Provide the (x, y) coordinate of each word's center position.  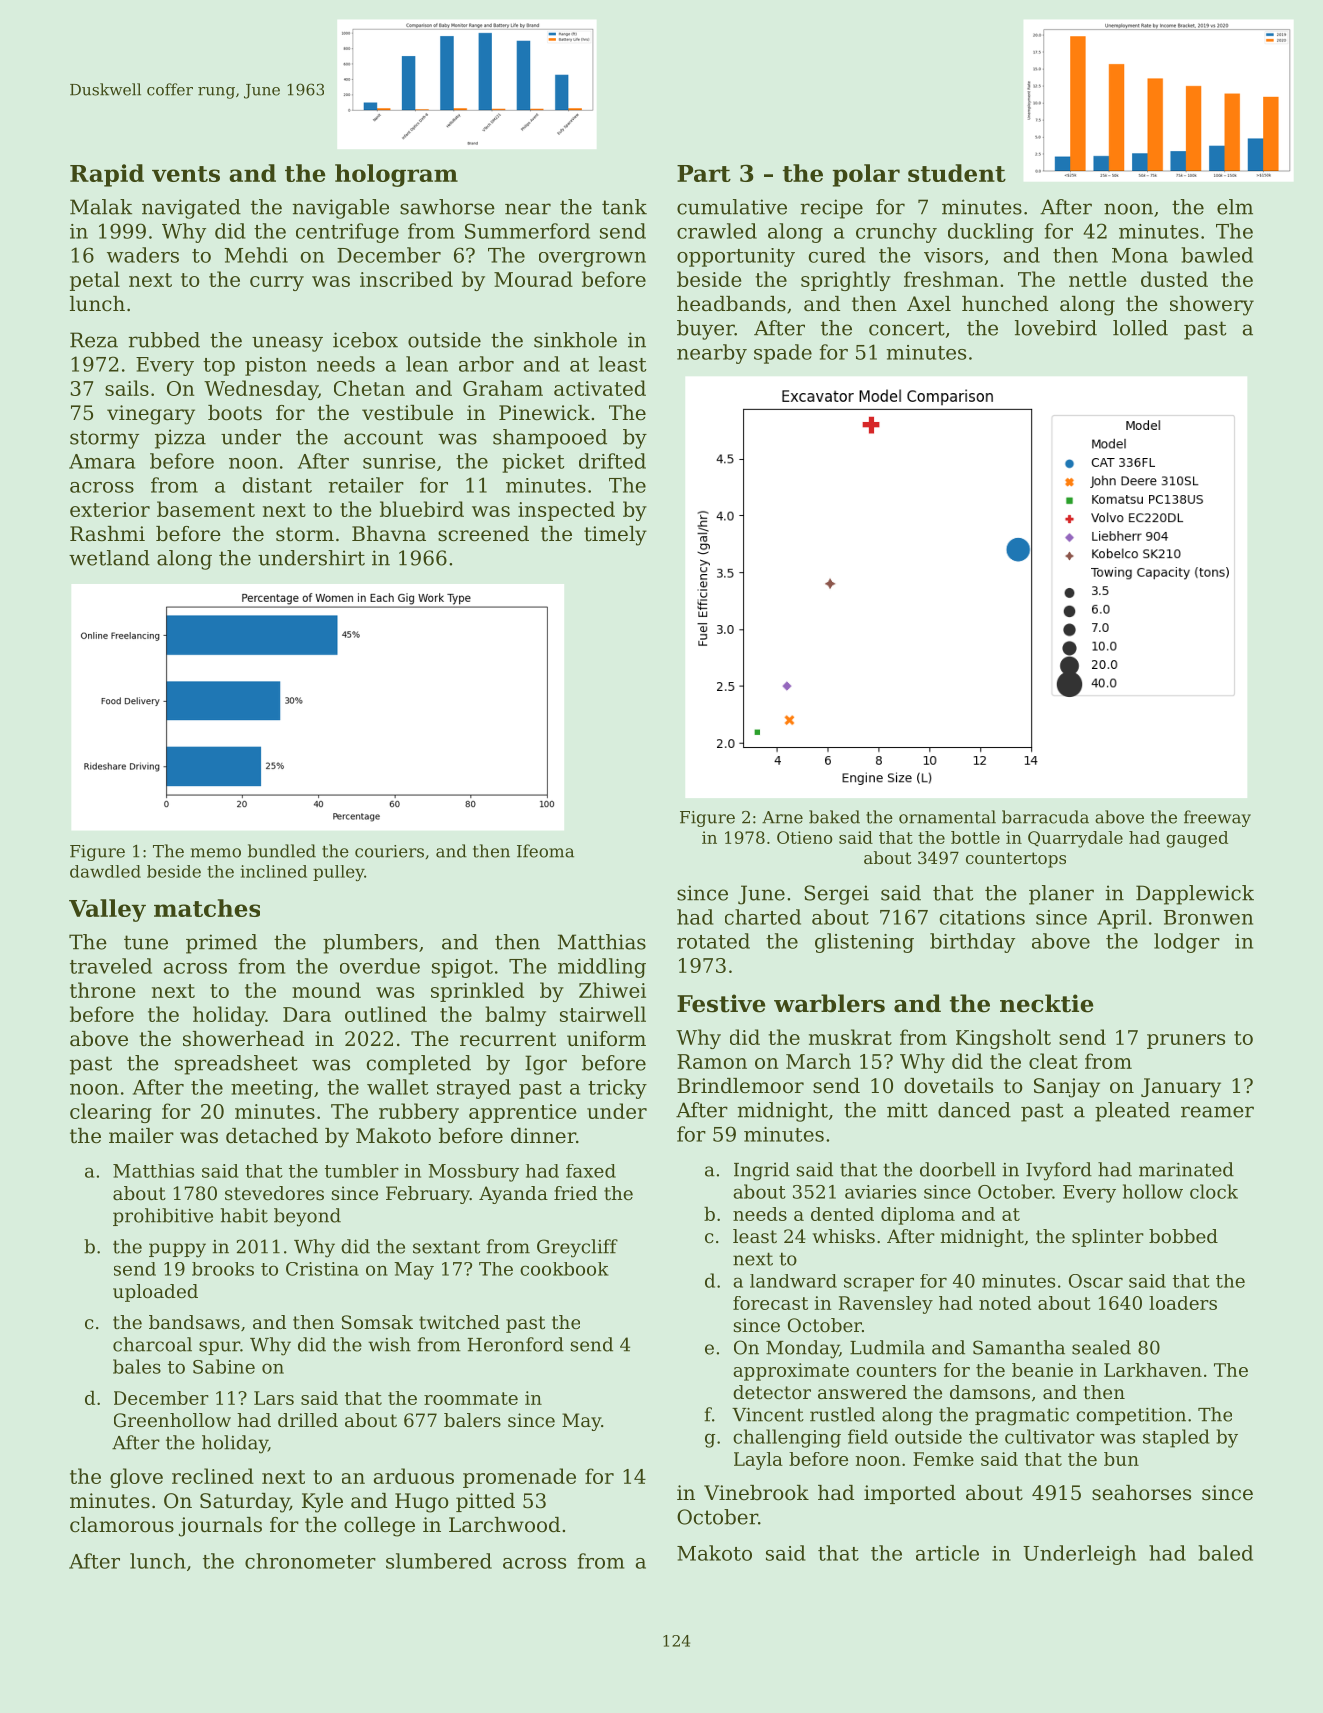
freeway (1217, 818)
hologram (396, 175)
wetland (109, 558)
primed (221, 944)
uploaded (155, 1293)
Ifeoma (545, 851)
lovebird (1056, 328)
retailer (366, 485)
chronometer (310, 1561)
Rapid (107, 175)
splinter (1108, 1238)
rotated (713, 941)
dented (842, 1214)
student (957, 173)
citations (982, 917)
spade (783, 354)
